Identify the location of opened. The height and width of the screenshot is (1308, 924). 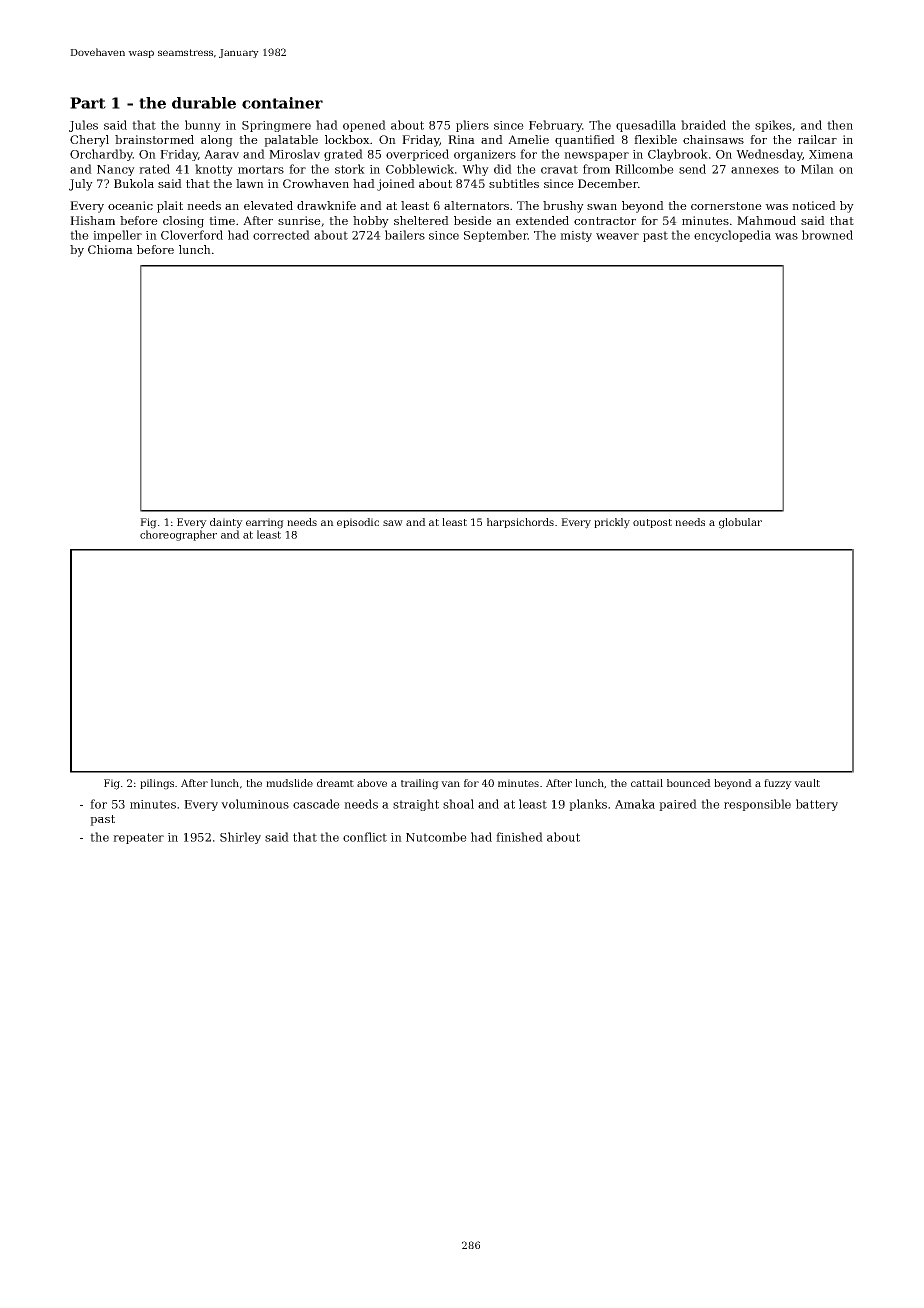
(364, 126).
